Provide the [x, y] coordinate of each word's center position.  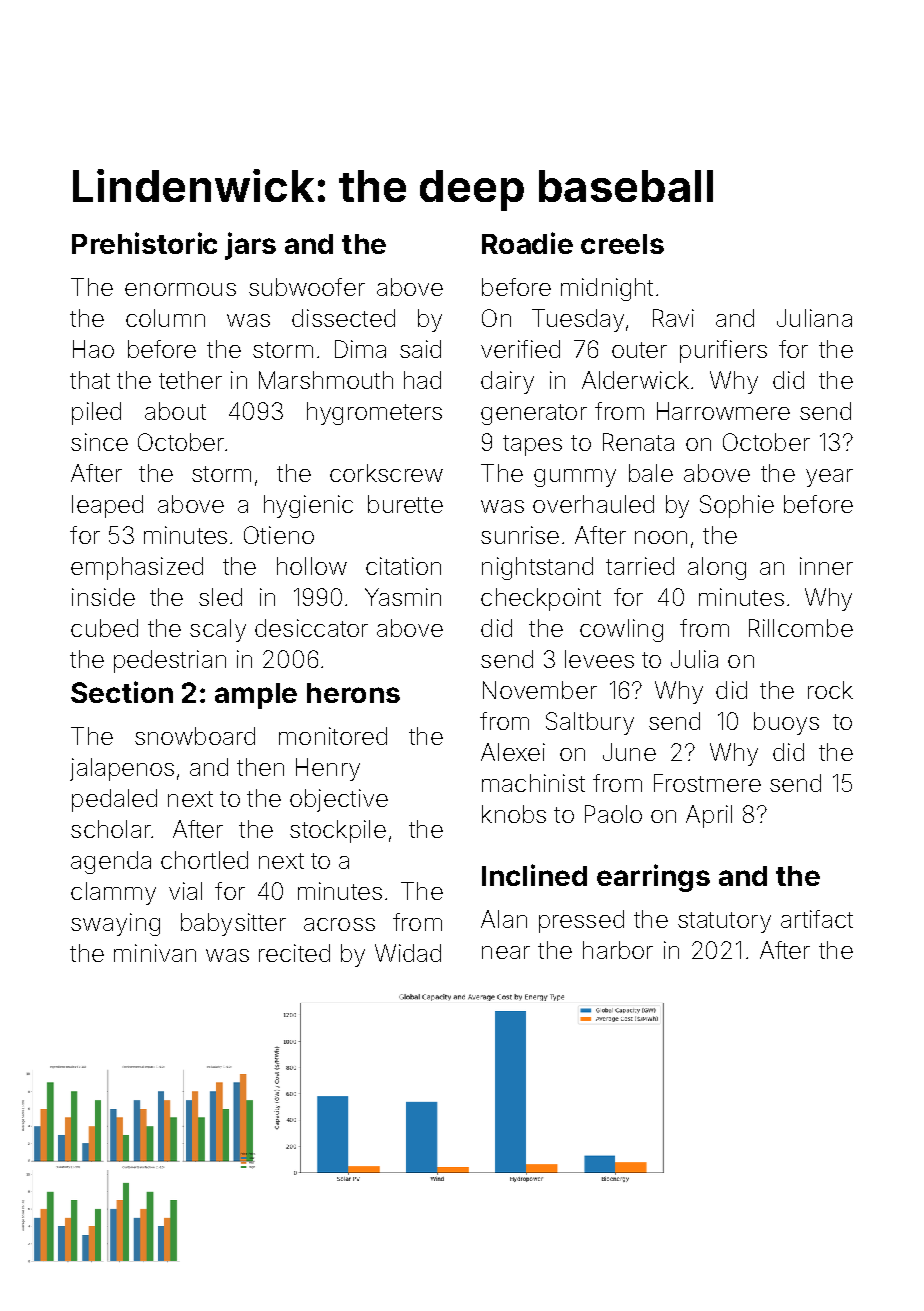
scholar [111, 829]
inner [826, 566]
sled [220, 597]
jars [250, 246]
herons [353, 693]
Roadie [527, 243]
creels [622, 244]
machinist [533, 783]
